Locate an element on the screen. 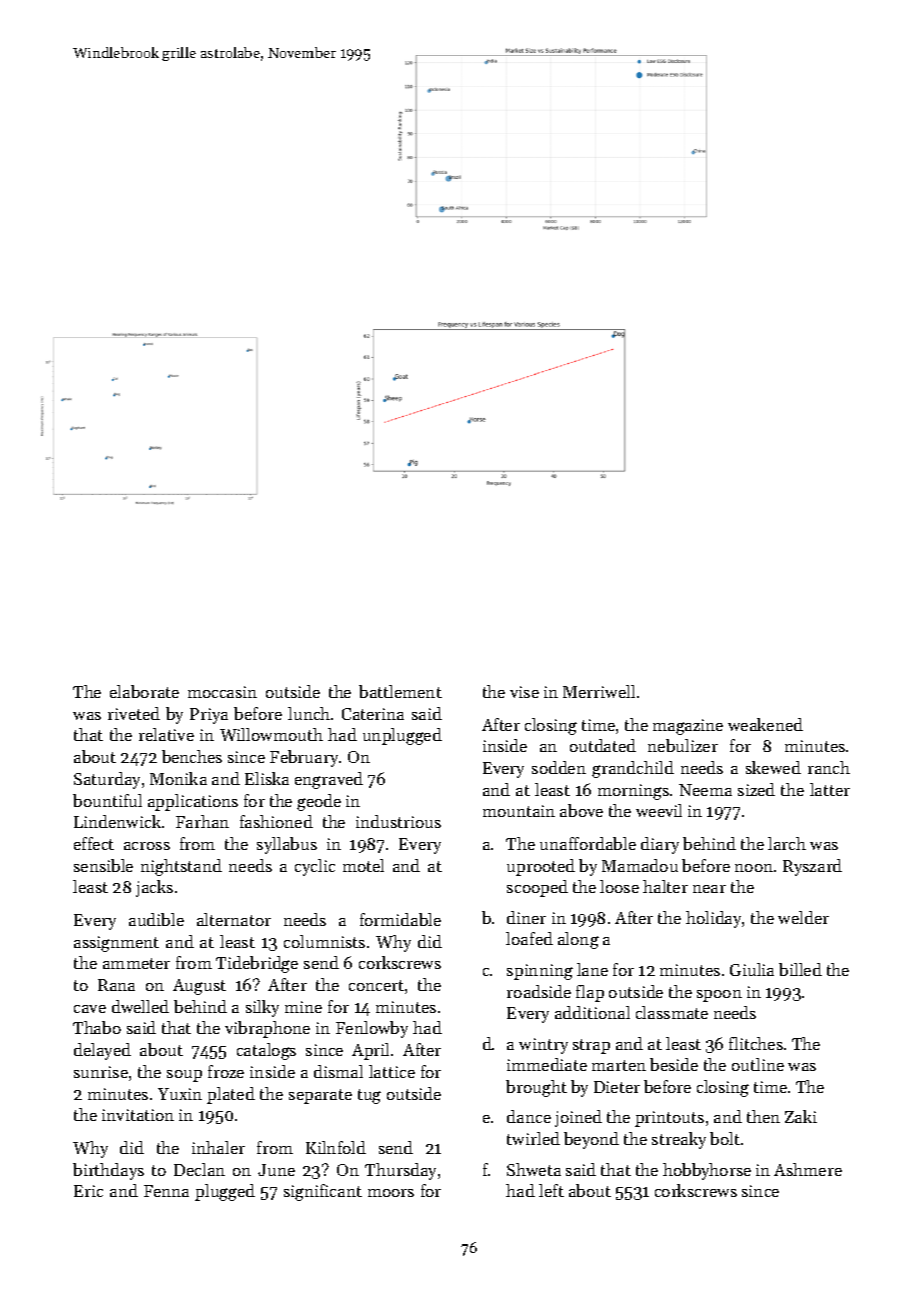 The width and height of the screenshot is (924, 1308). streaky is located at coordinates (679, 1140).
